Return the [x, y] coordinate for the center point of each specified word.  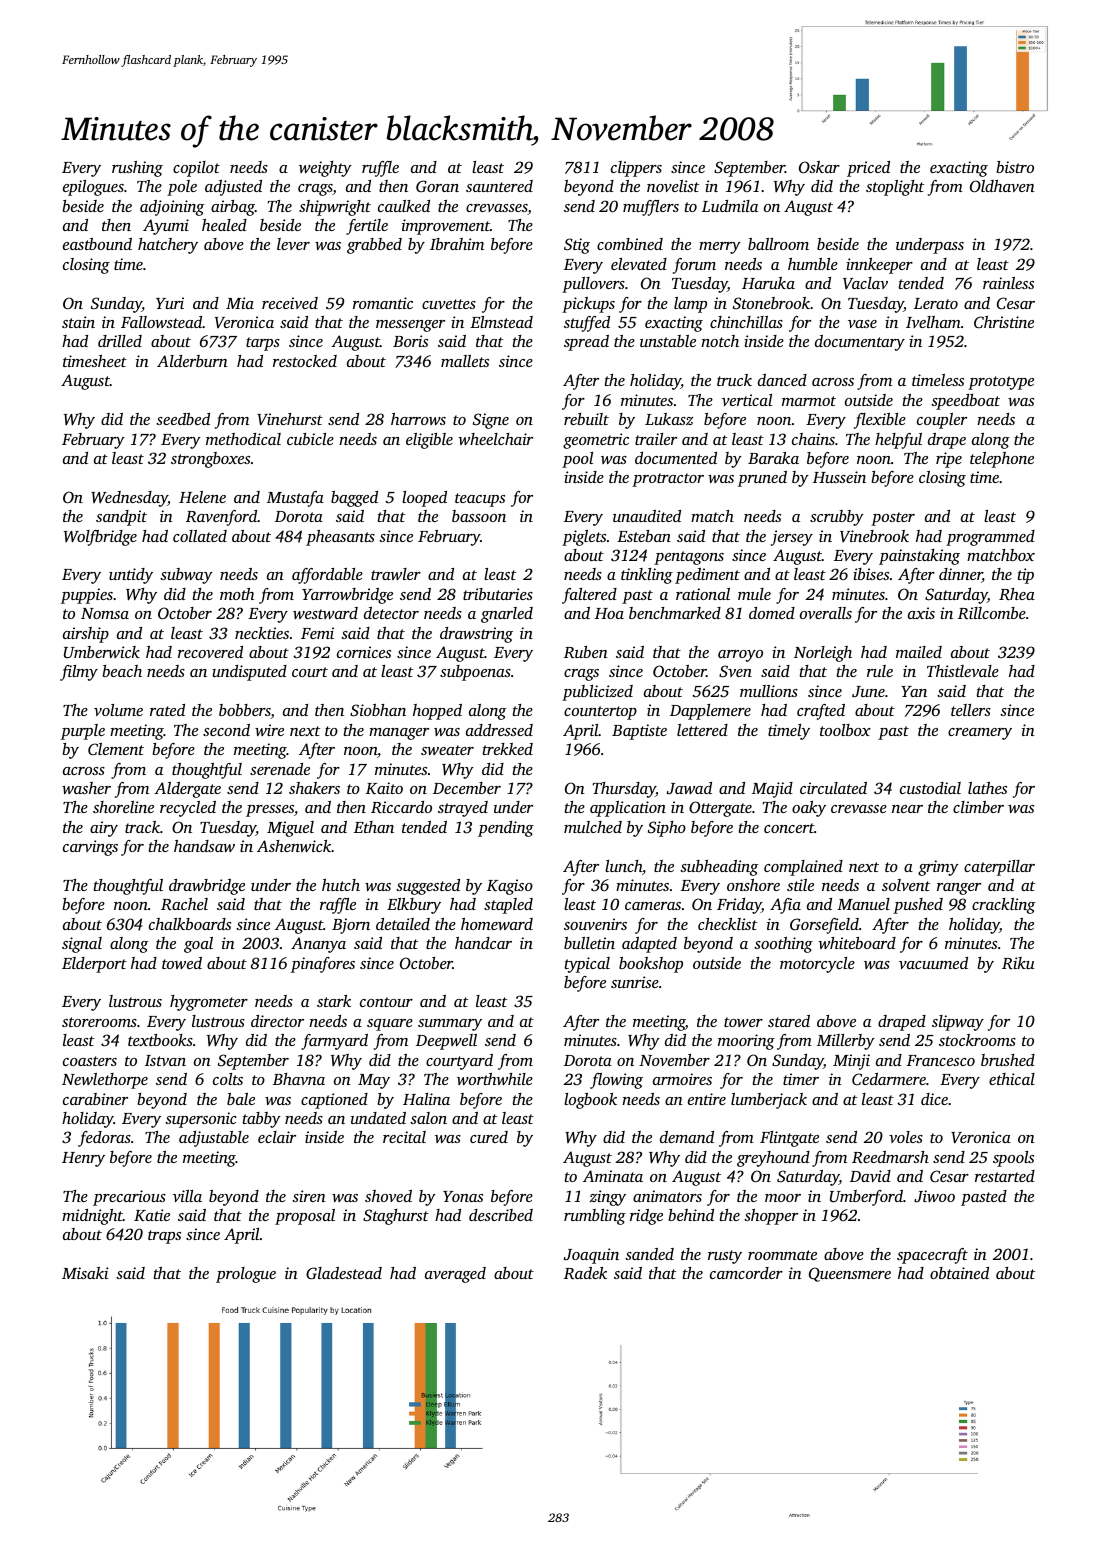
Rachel [184, 904]
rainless [1008, 283]
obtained [959, 1273]
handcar [483, 943]
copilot [196, 169]
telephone [1002, 460]
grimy [938, 868]
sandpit [121, 518]
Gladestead [344, 1273]
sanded [649, 1254]
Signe [491, 421]
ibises [871, 574]
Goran [437, 186]
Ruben [586, 652]
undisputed [249, 673]
